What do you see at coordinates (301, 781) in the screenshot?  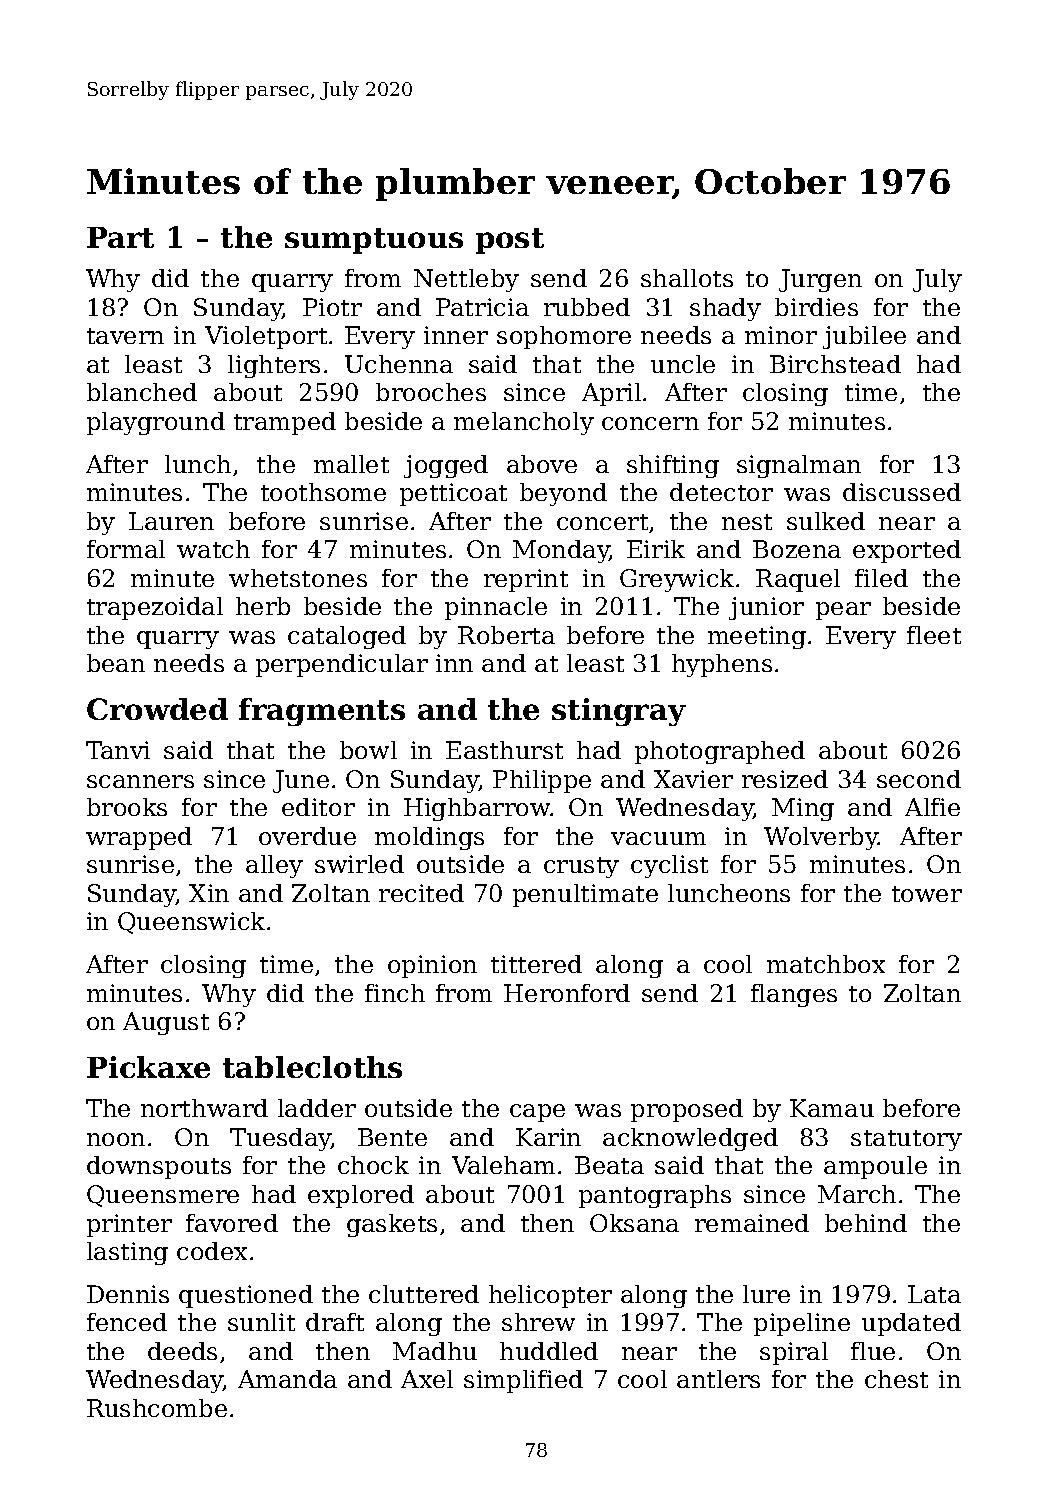 I see `June` at bounding box center [301, 781].
